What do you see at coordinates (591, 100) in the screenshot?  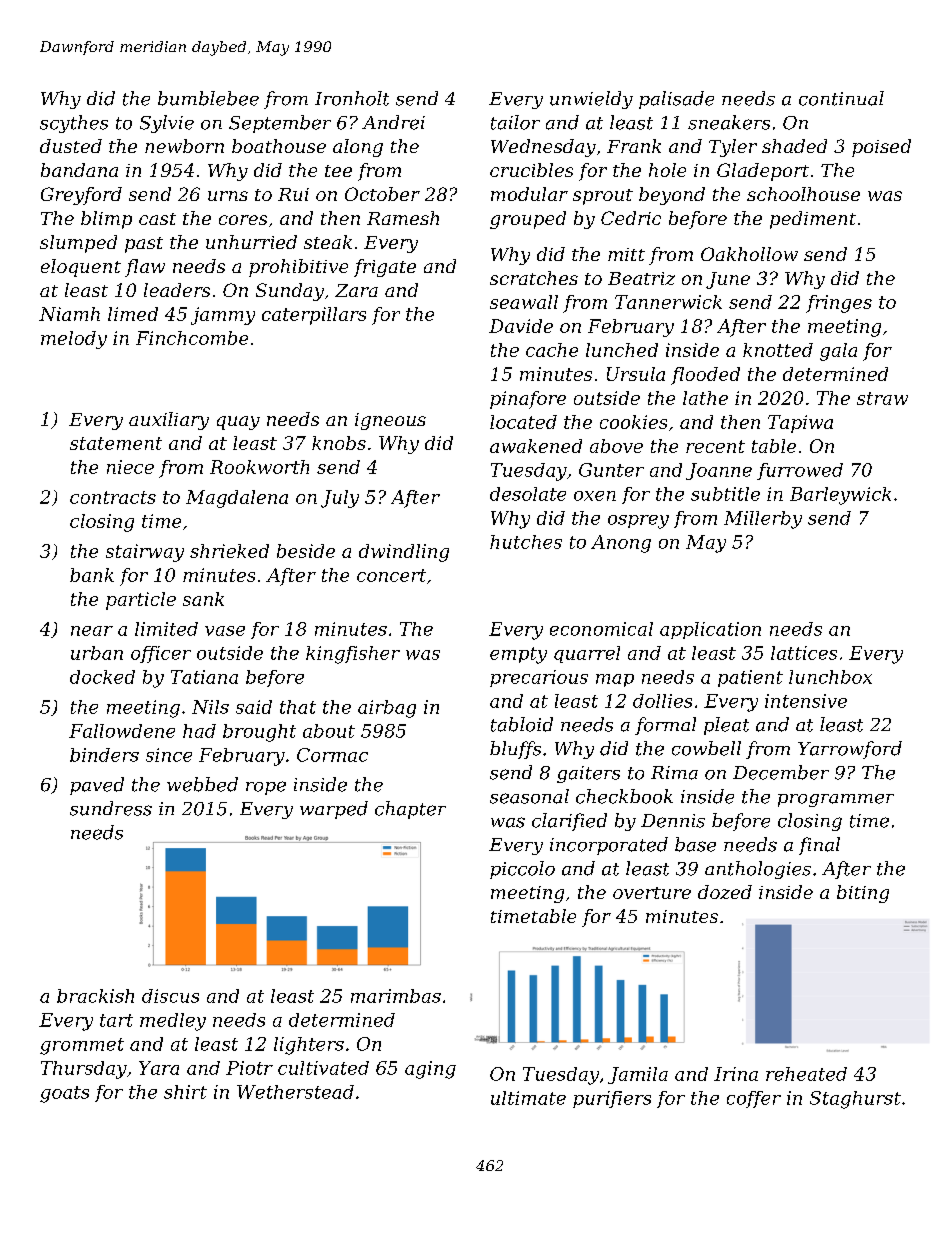 I see `unwieldy` at bounding box center [591, 100].
